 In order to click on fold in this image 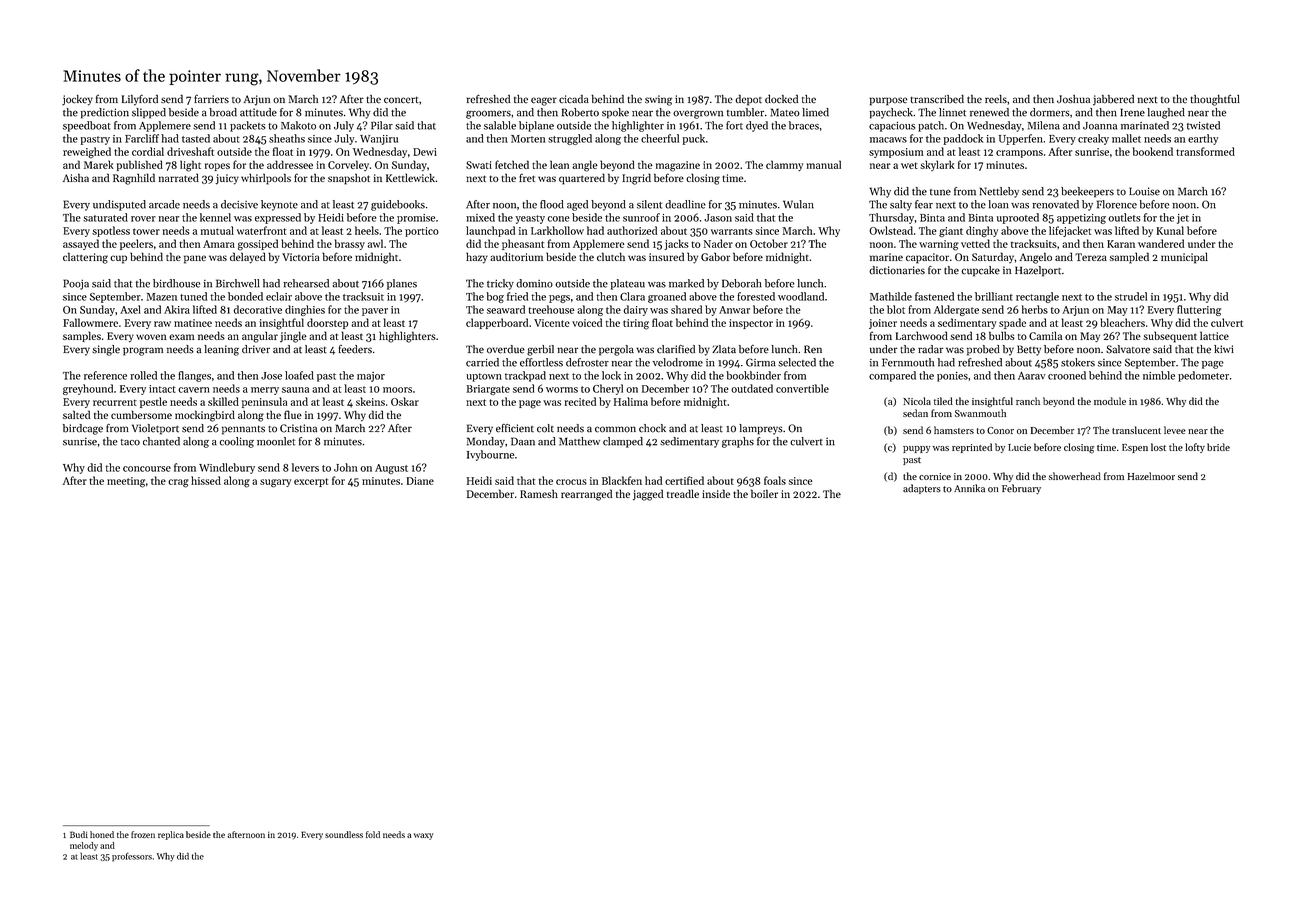, I will do `click(373, 834)`.
